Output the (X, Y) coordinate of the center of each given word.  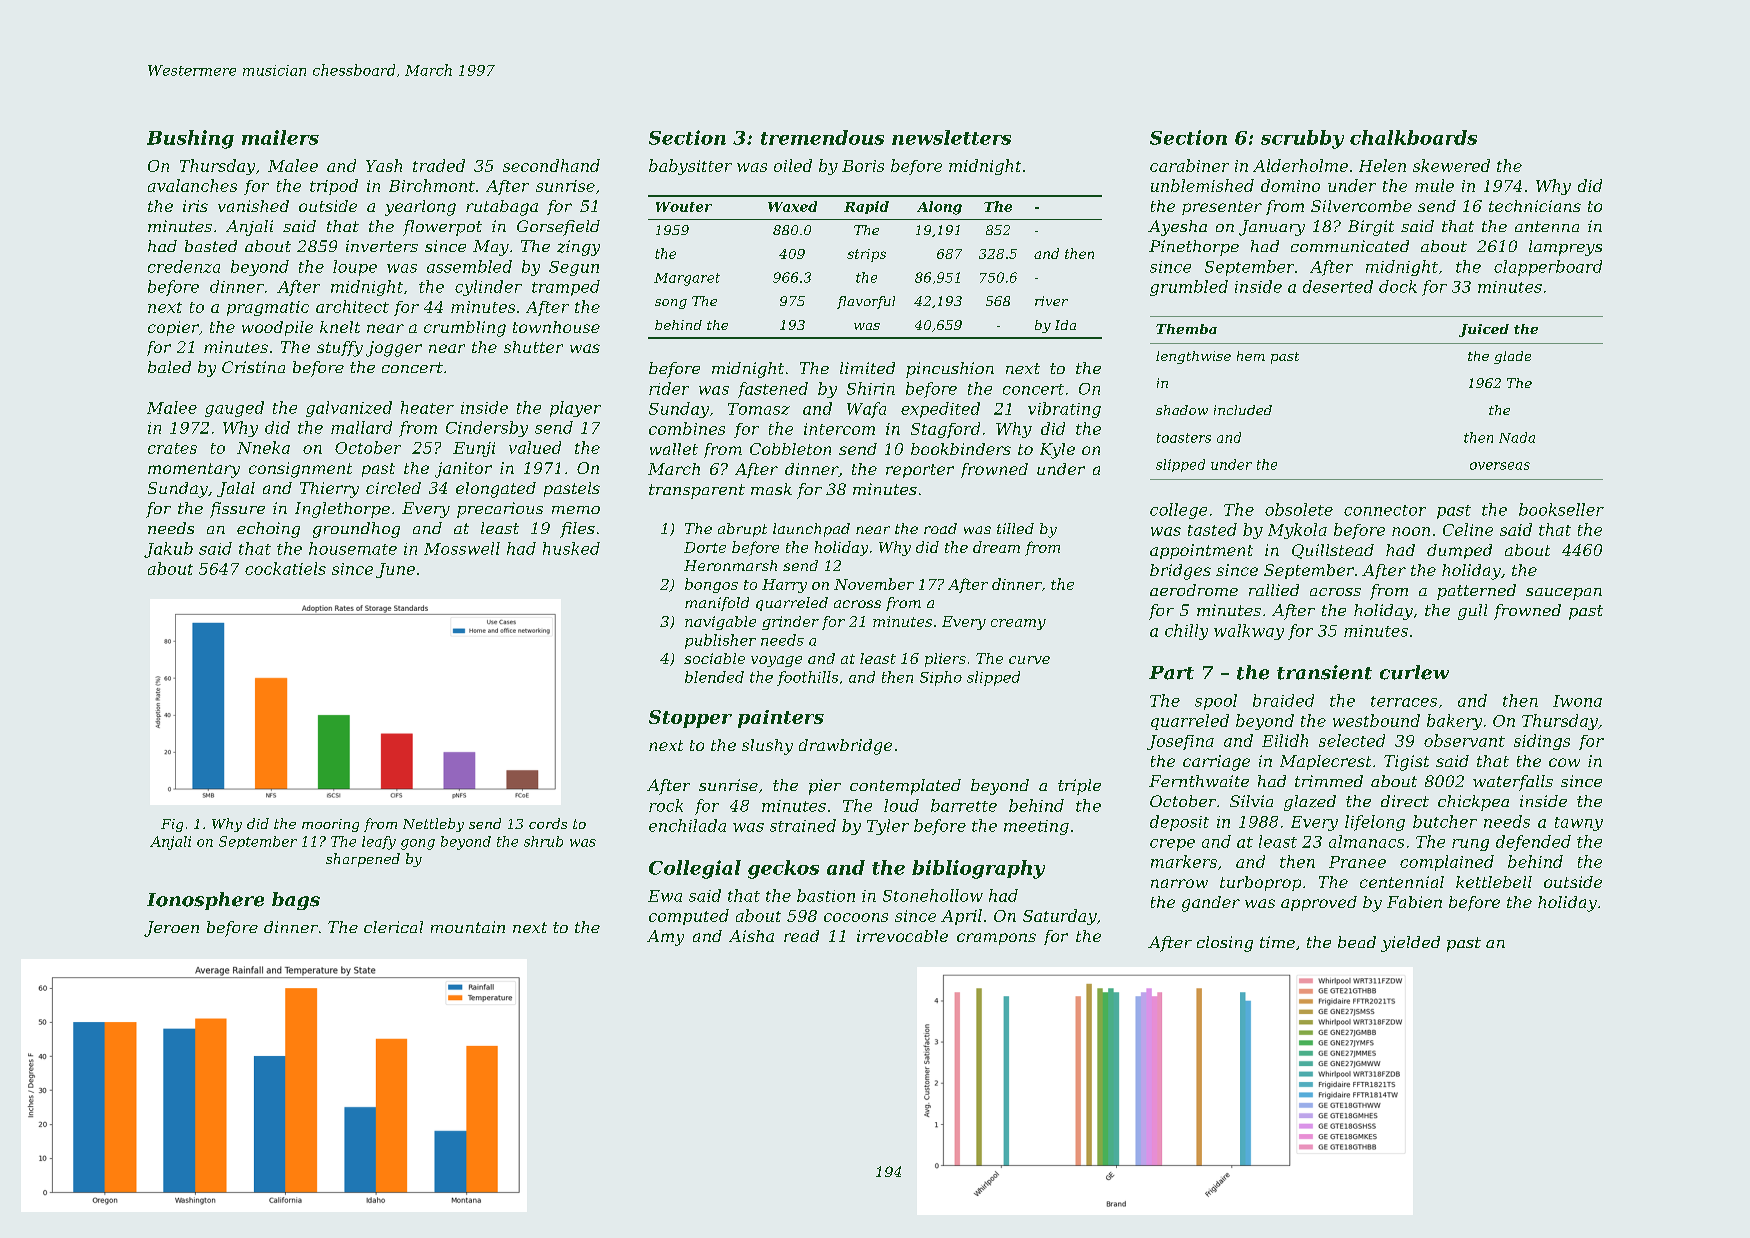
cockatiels (285, 568)
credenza (184, 266)
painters (781, 719)
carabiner (1189, 165)
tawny (1579, 824)
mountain (468, 927)
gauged (234, 409)
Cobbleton (790, 449)
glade (1512, 357)
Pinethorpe (1194, 248)
